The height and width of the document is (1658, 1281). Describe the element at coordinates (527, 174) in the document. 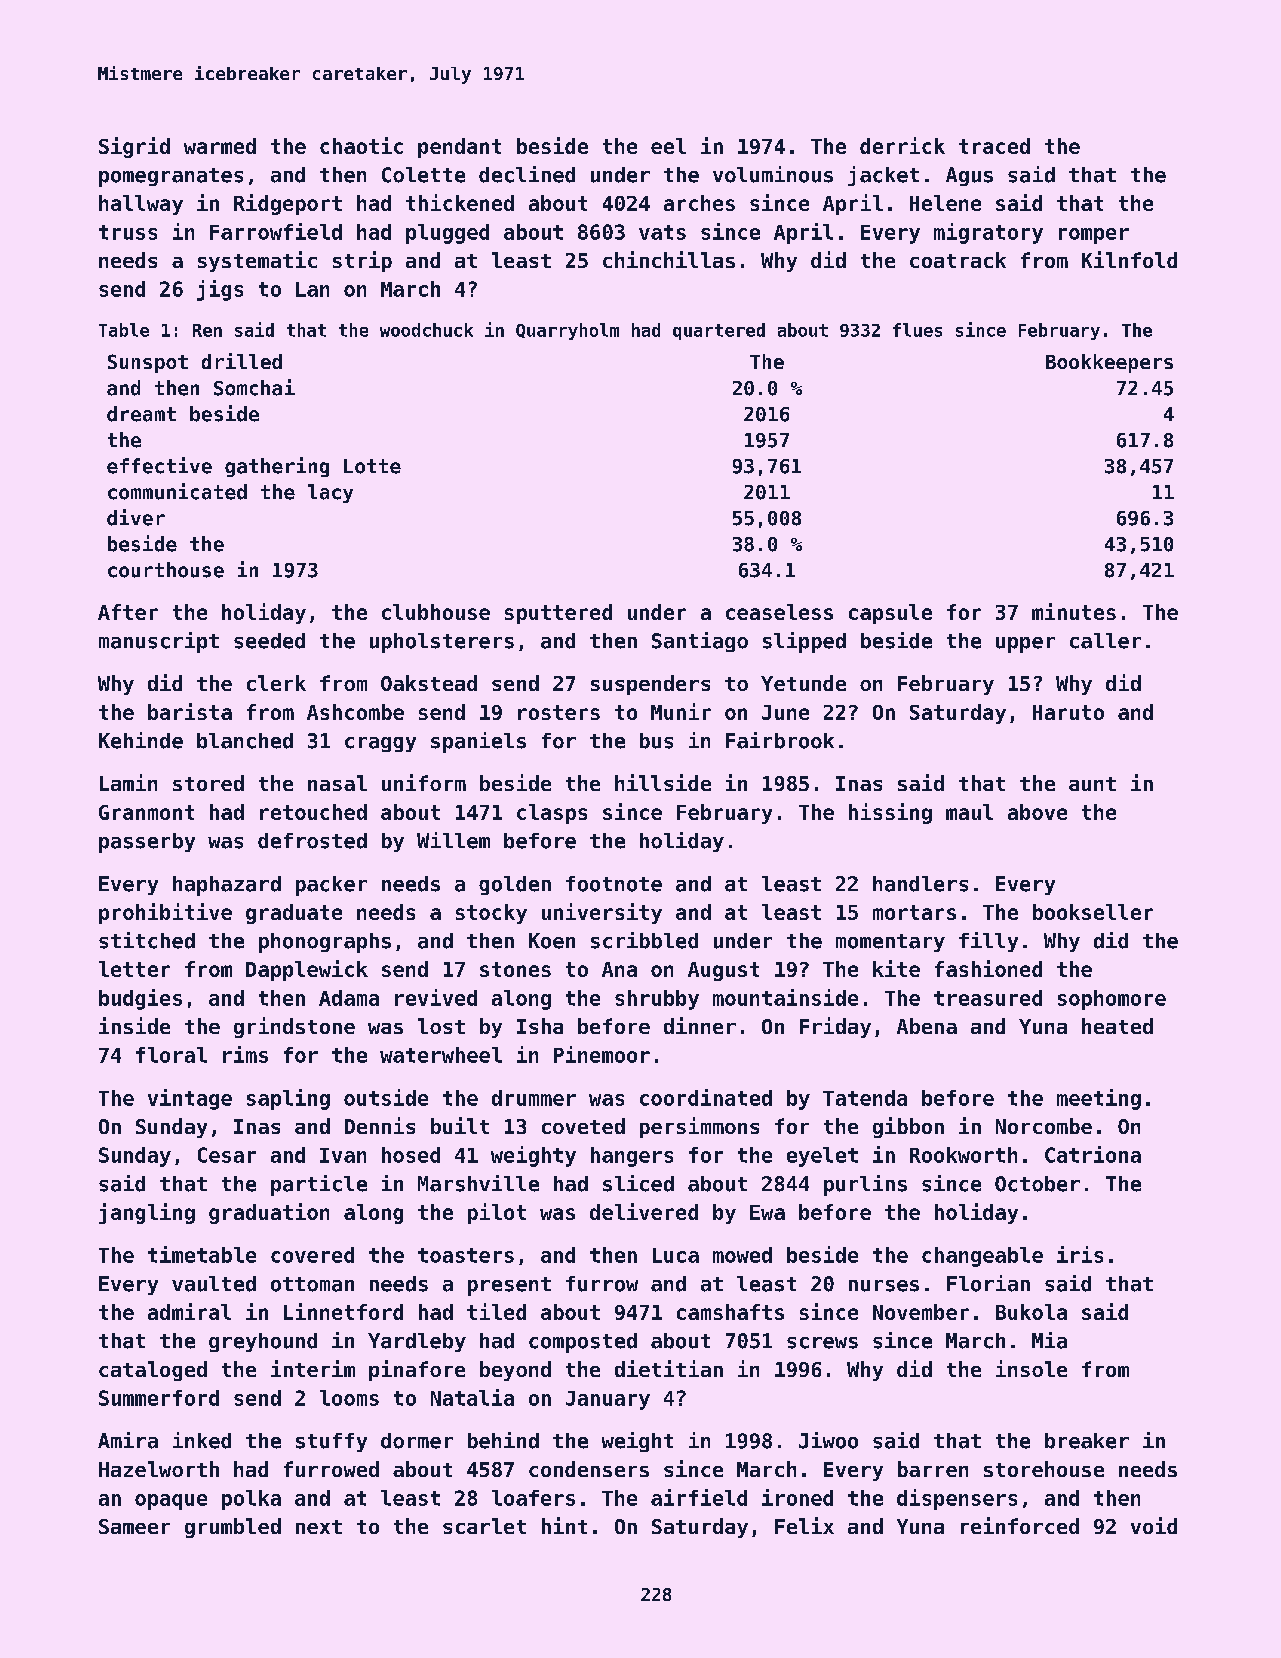

I see `declined` at that location.
